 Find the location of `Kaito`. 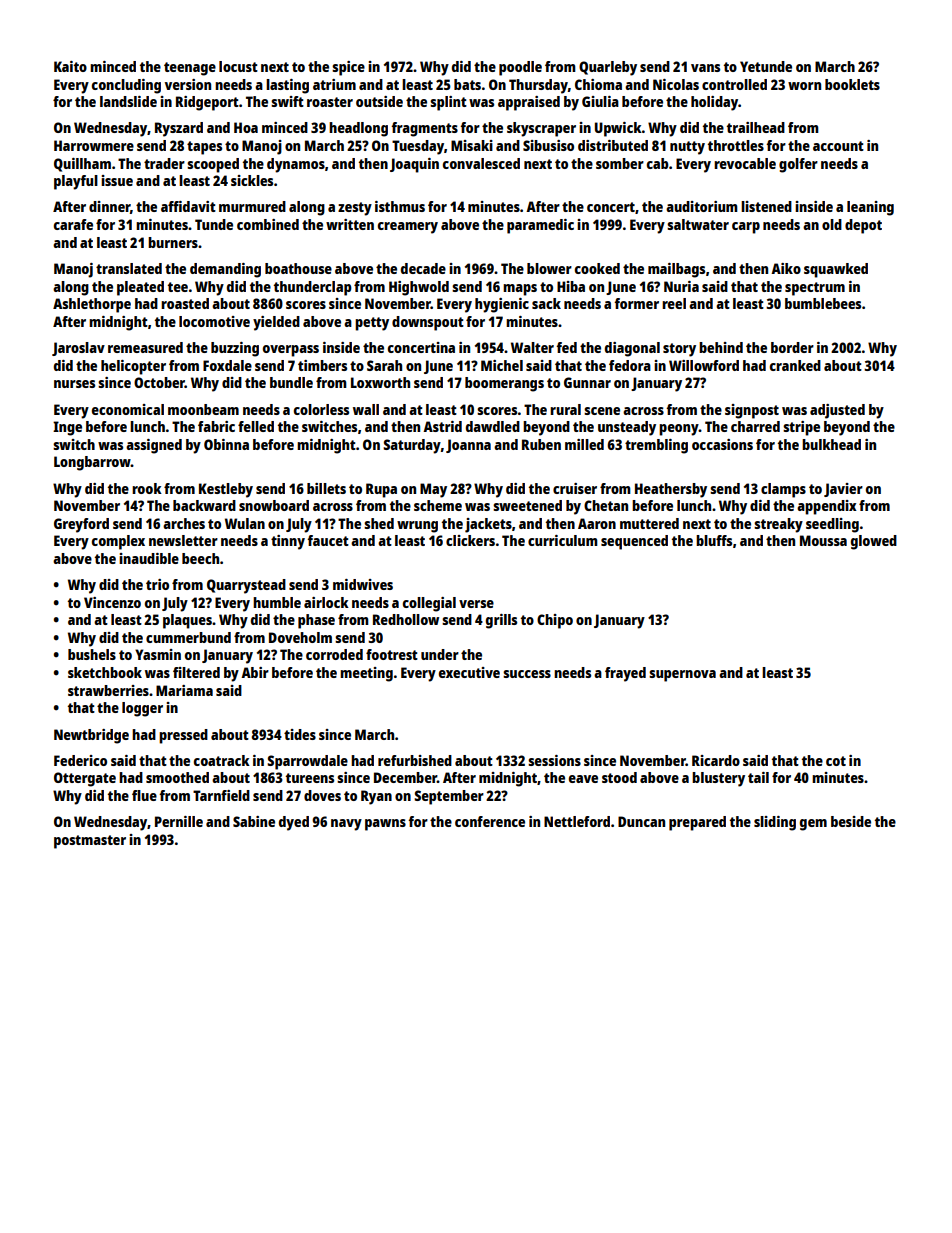

Kaito is located at coordinates (70, 66).
